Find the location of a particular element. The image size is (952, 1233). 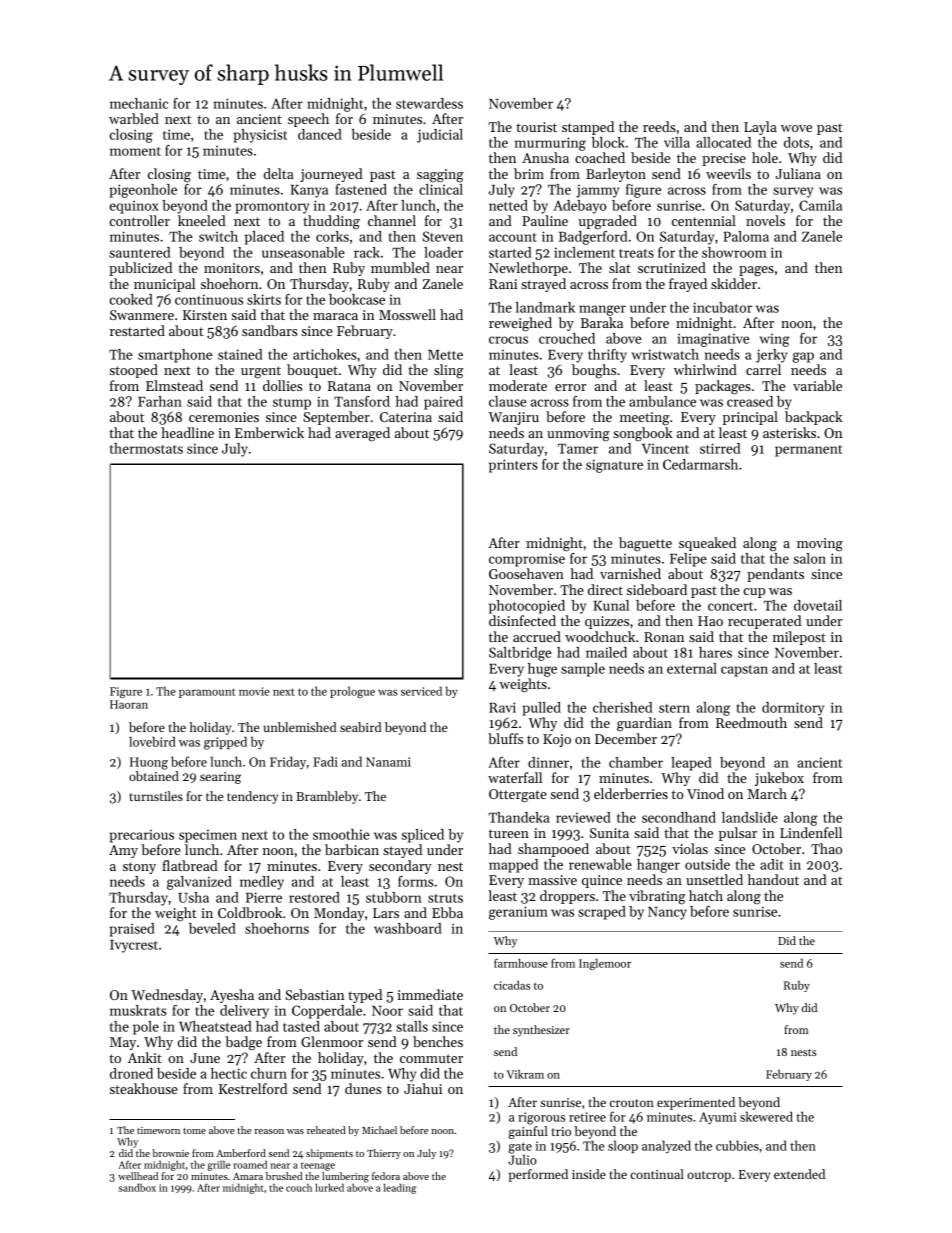

gripped is located at coordinates (225, 743).
